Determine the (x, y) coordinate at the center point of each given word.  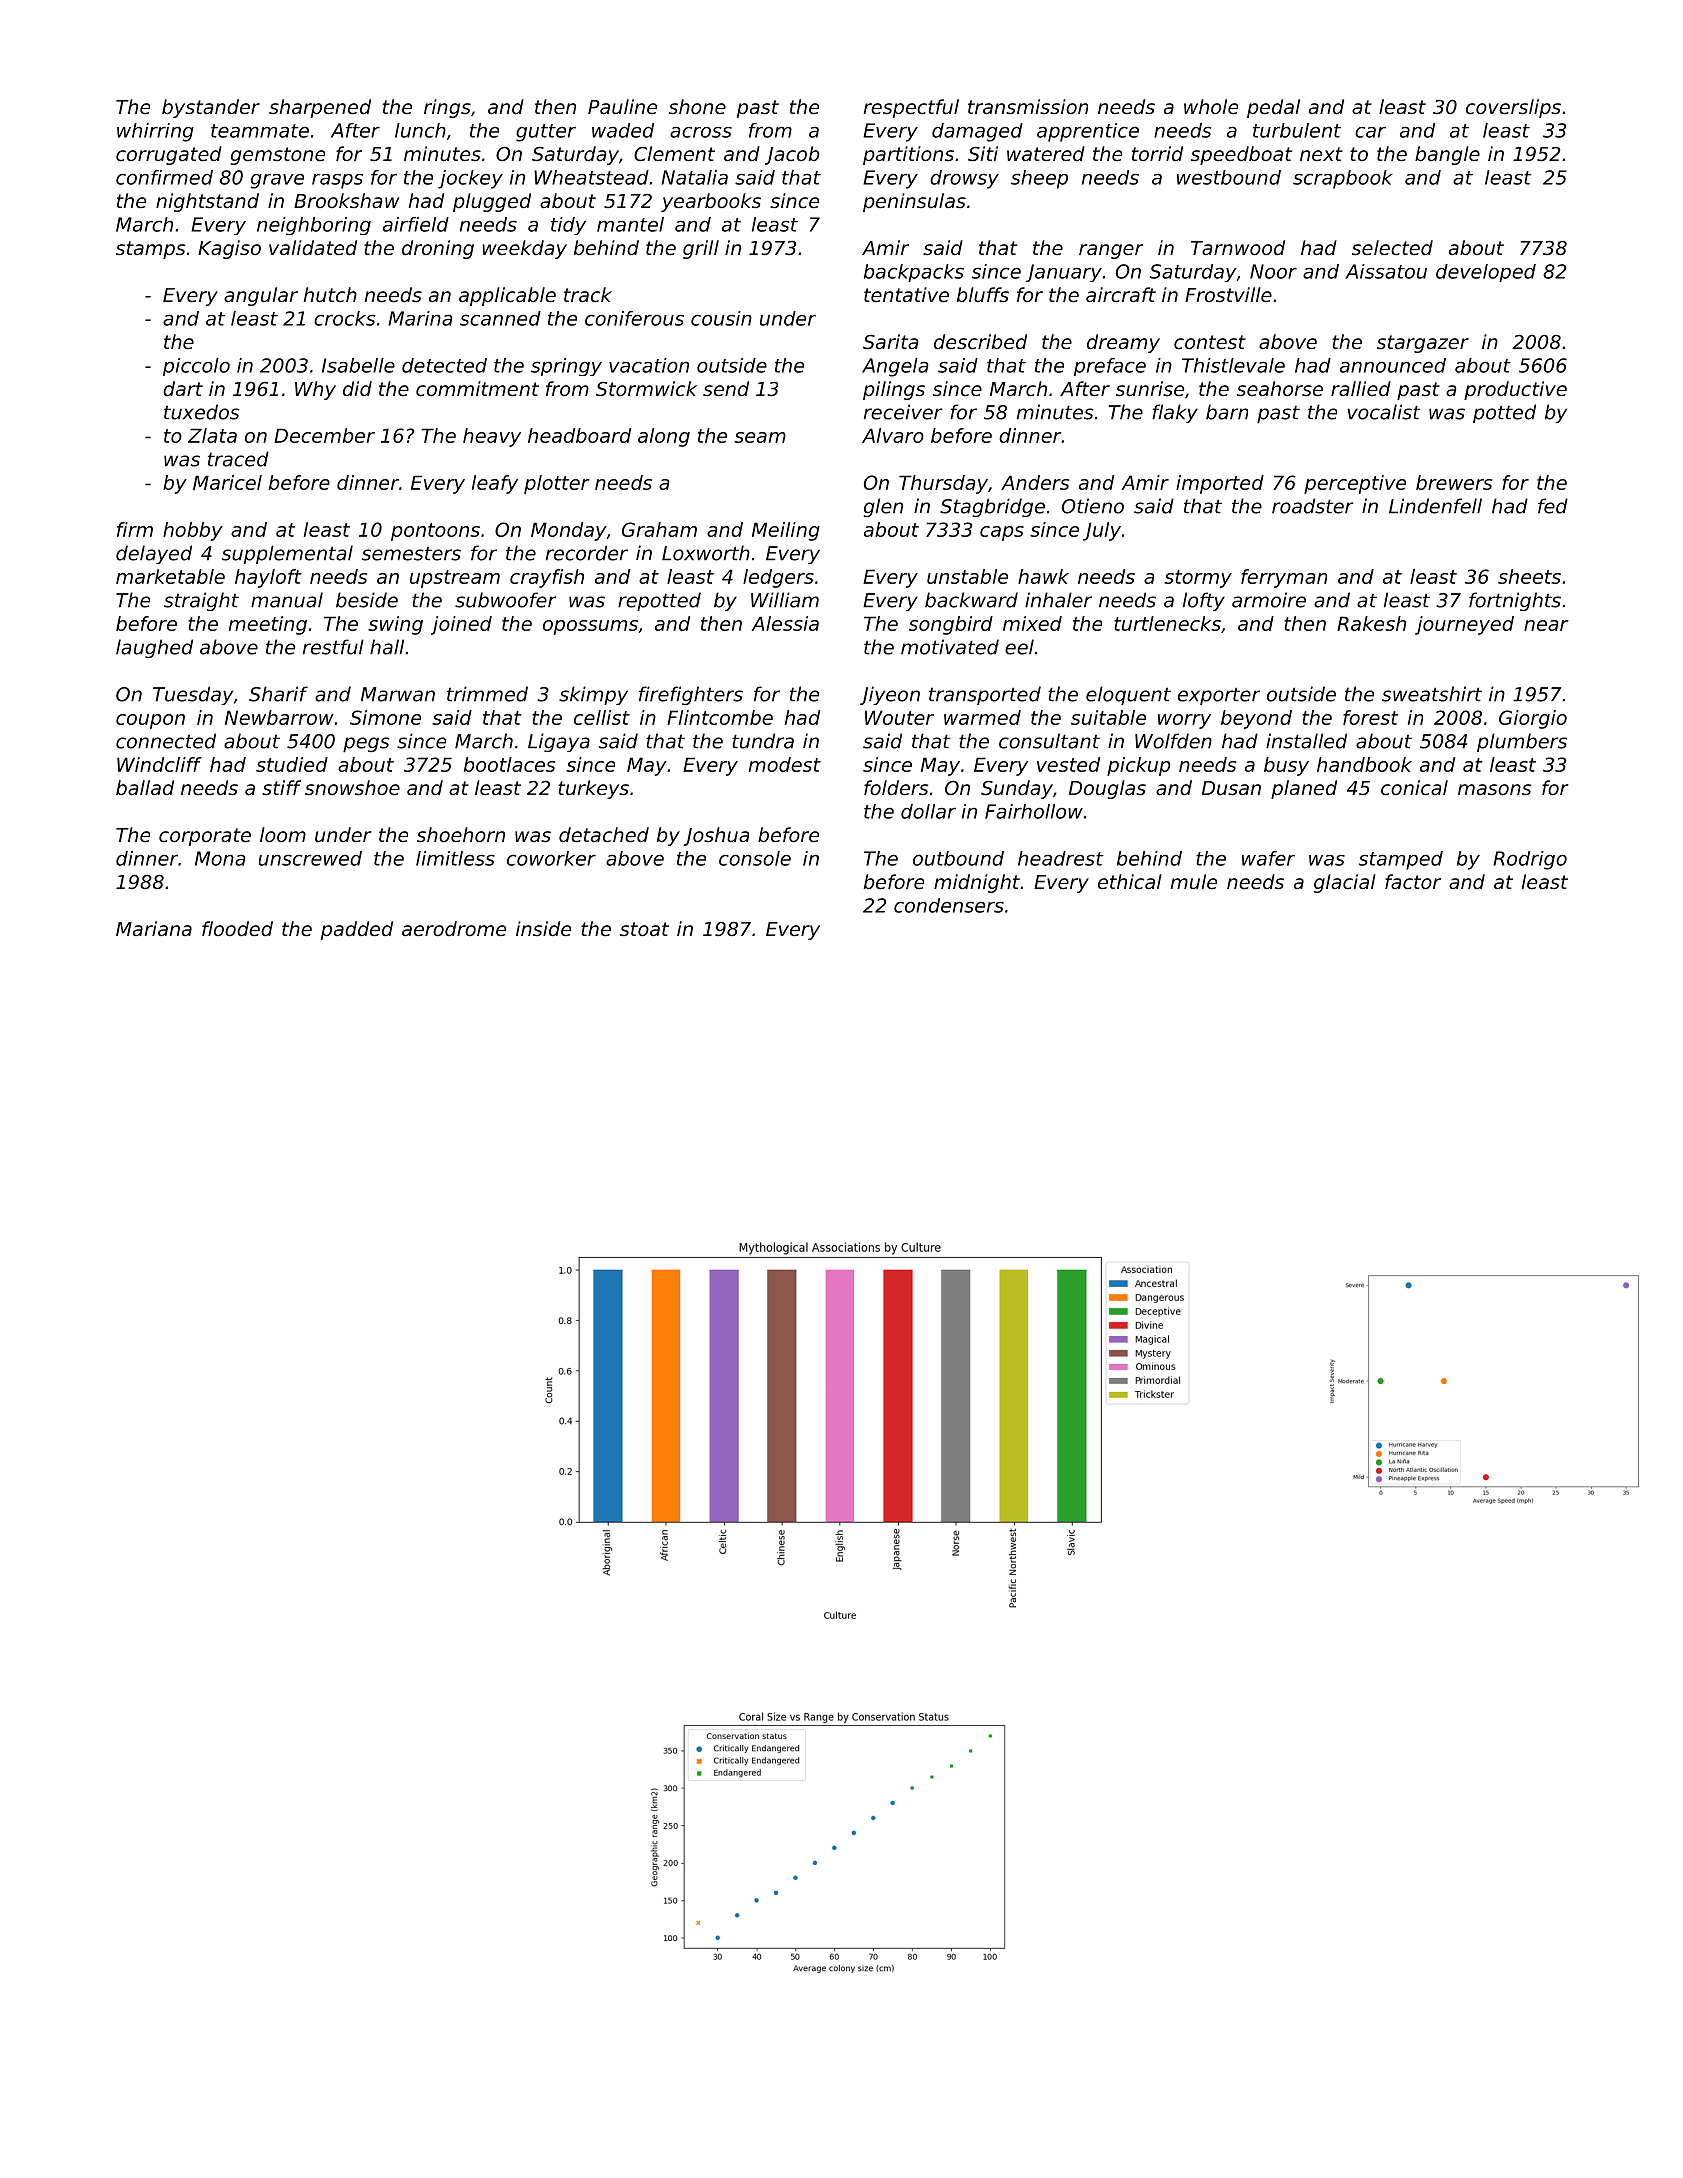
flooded (237, 928)
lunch (420, 130)
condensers (949, 905)
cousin (721, 318)
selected (1392, 247)
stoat (644, 929)
